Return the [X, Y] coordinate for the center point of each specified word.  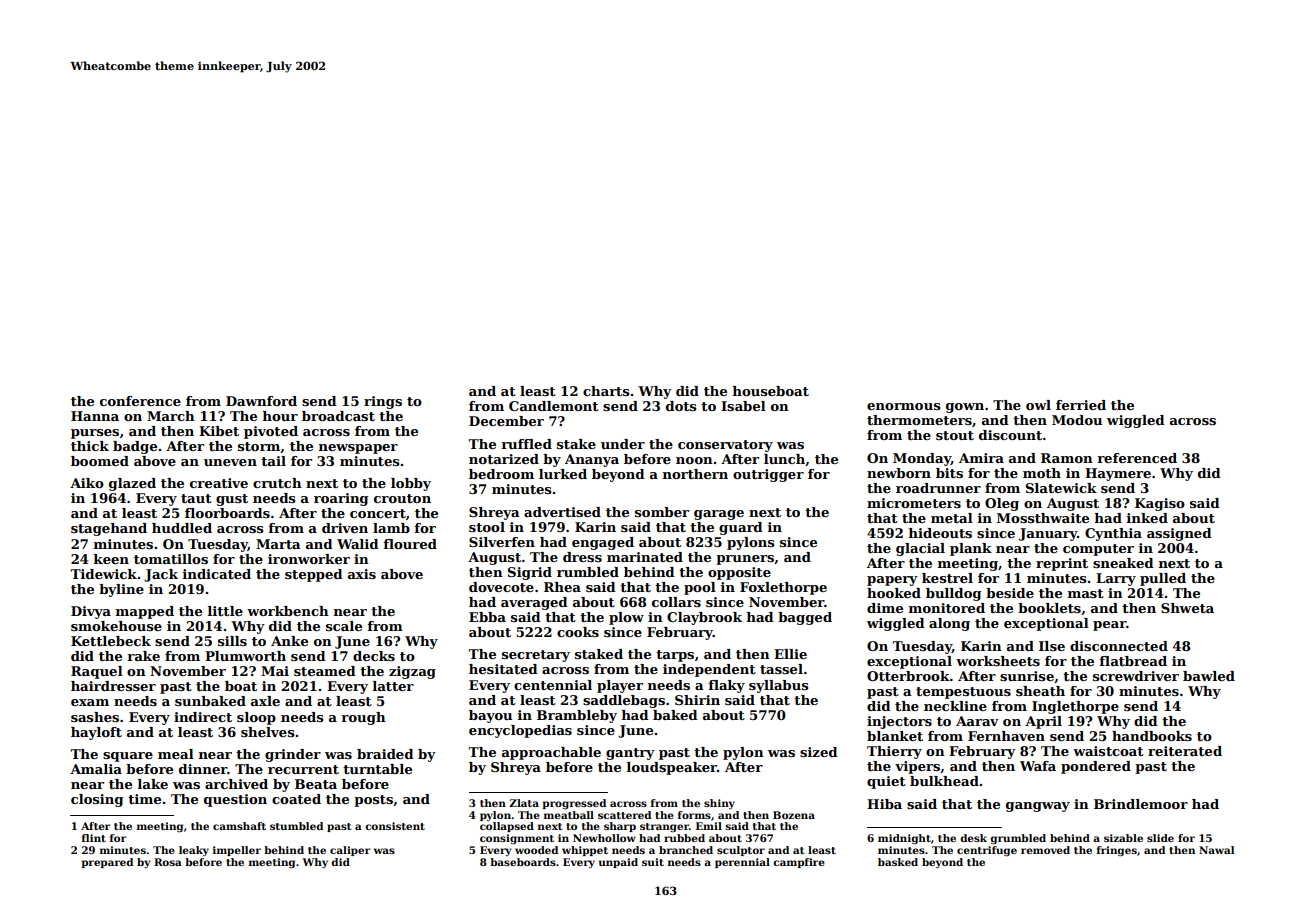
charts [606, 391]
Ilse [1052, 646]
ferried [1081, 405]
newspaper [358, 449]
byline [121, 590]
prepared [107, 863]
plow [626, 618]
